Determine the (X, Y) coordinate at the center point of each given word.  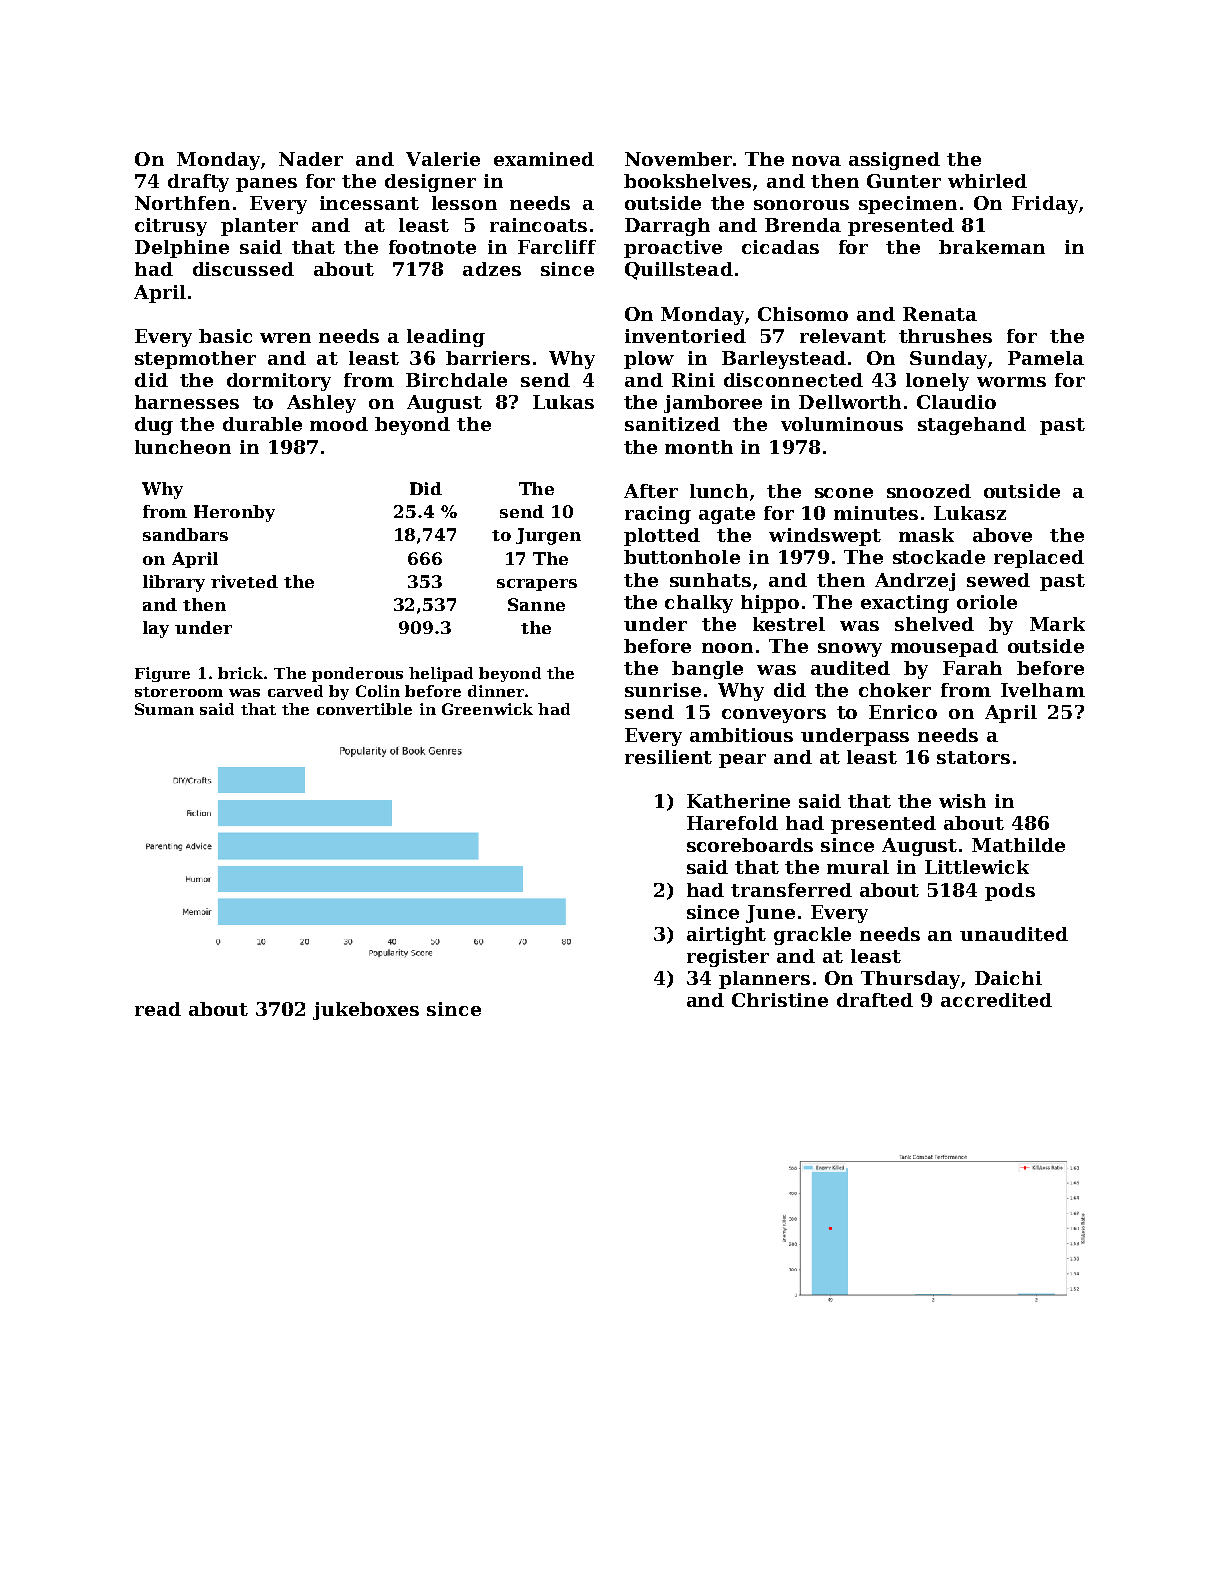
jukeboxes (366, 1011)
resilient (668, 757)
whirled (987, 181)
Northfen (182, 203)
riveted (244, 581)
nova (816, 161)
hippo (770, 604)
